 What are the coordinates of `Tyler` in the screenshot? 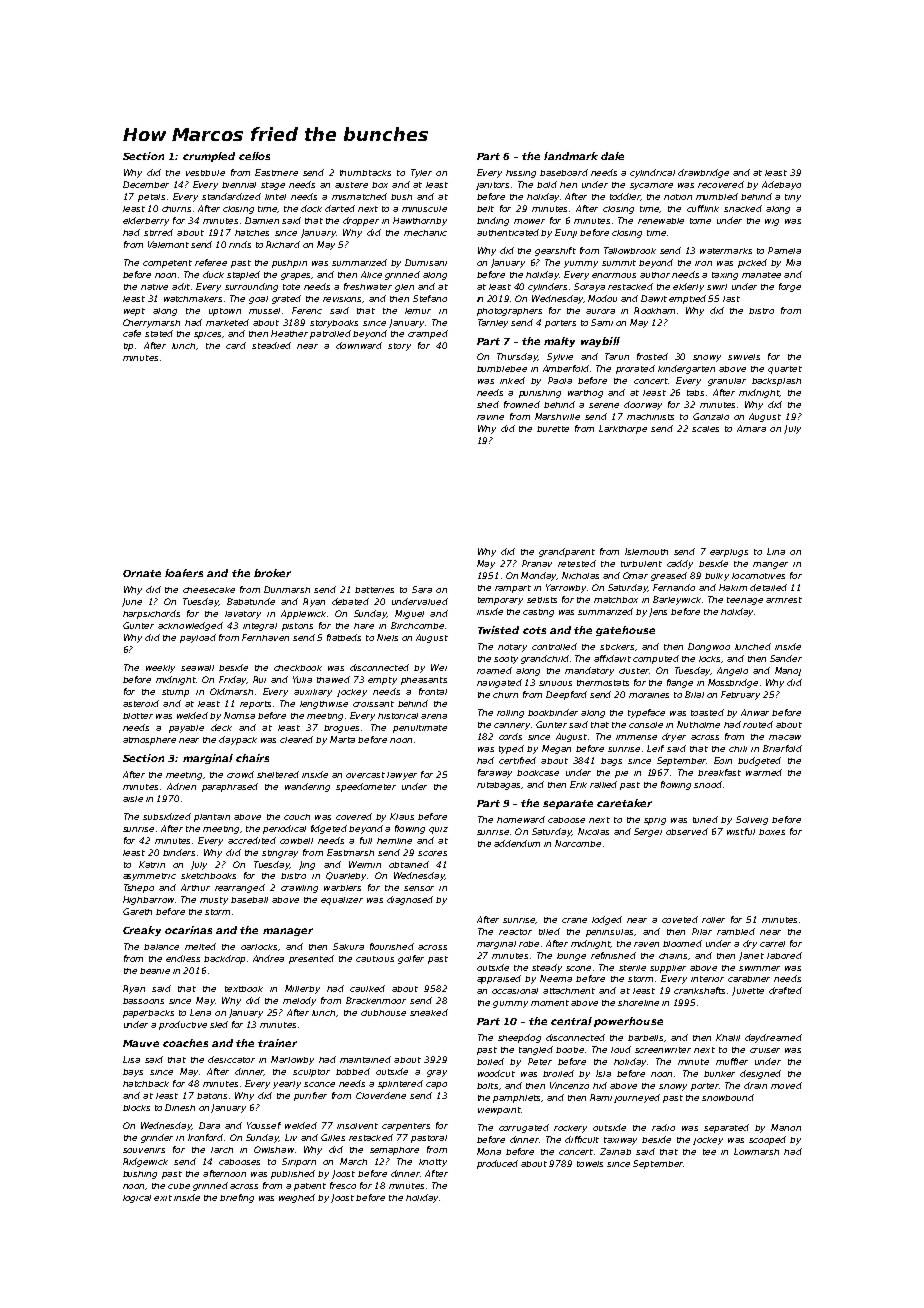 It's located at (421, 173).
